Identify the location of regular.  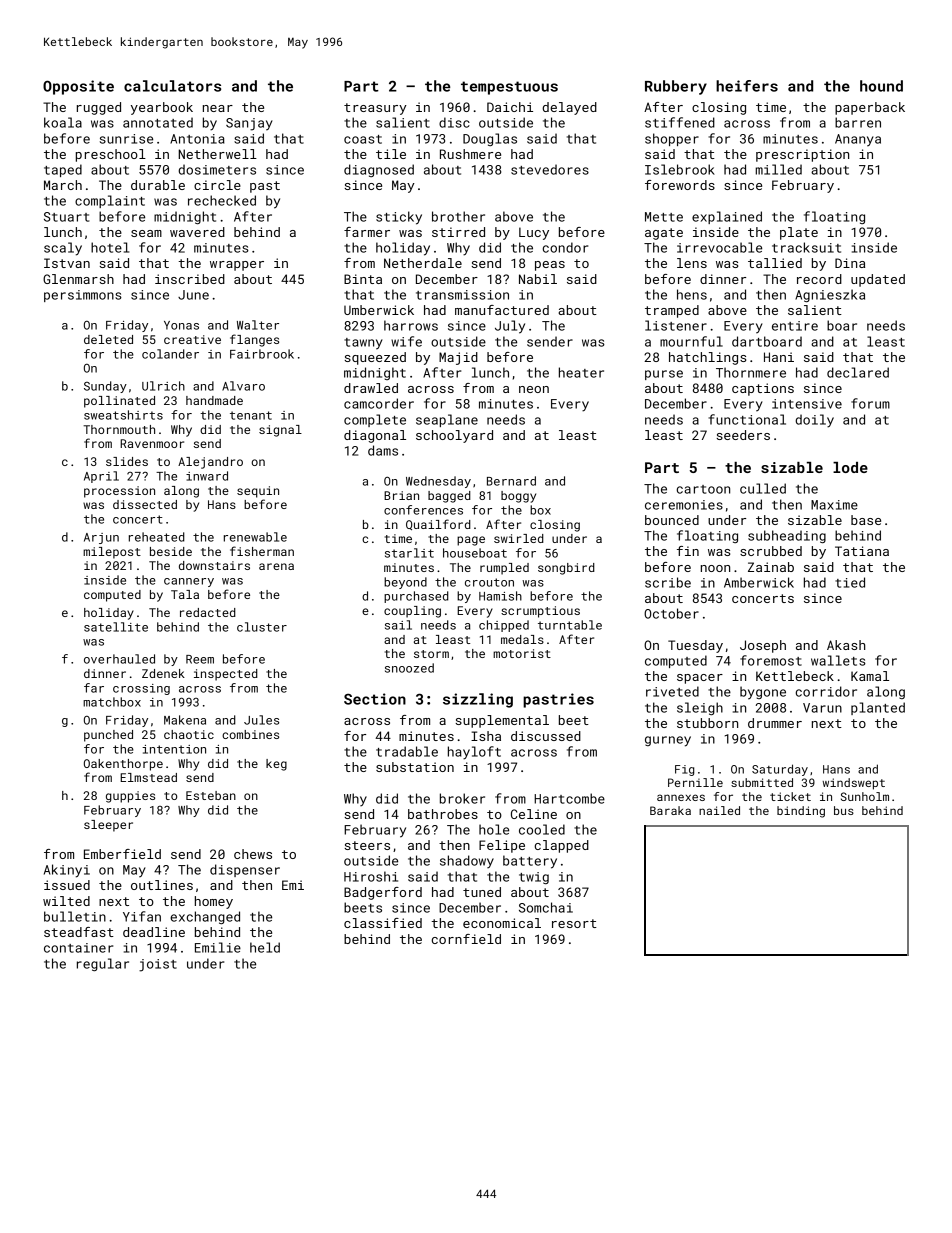
(103, 964).
